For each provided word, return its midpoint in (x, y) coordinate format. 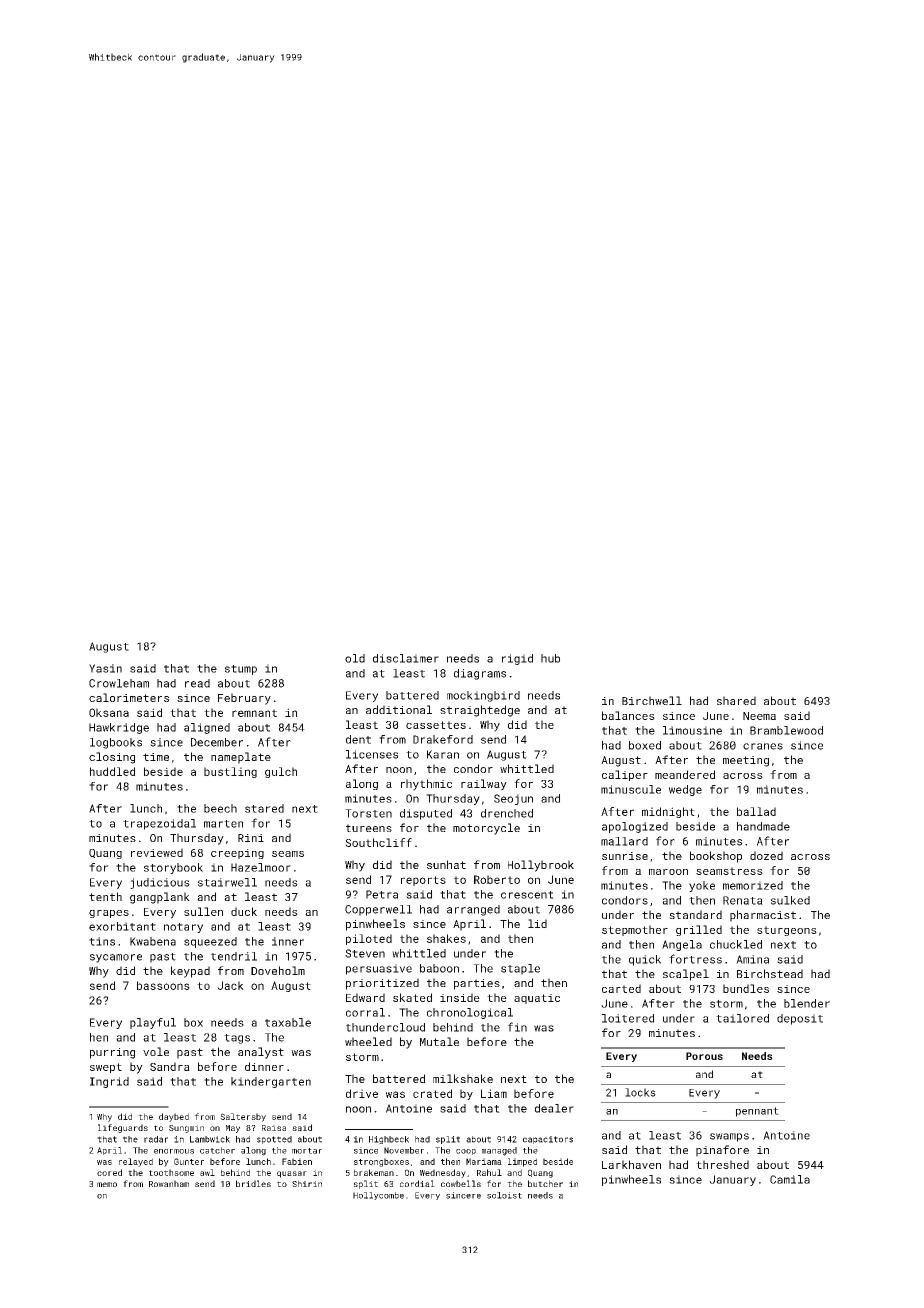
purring (112, 1053)
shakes (446, 938)
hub (550, 658)
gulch (281, 772)
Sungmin (186, 1129)
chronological (470, 1013)
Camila (790, 1179)
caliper (625, 775)
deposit (800, 1019)
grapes (109, 914)
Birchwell (652, 700)
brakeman (374, 1172)
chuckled (736, 944)
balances (628, 715)
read (197, 683)
